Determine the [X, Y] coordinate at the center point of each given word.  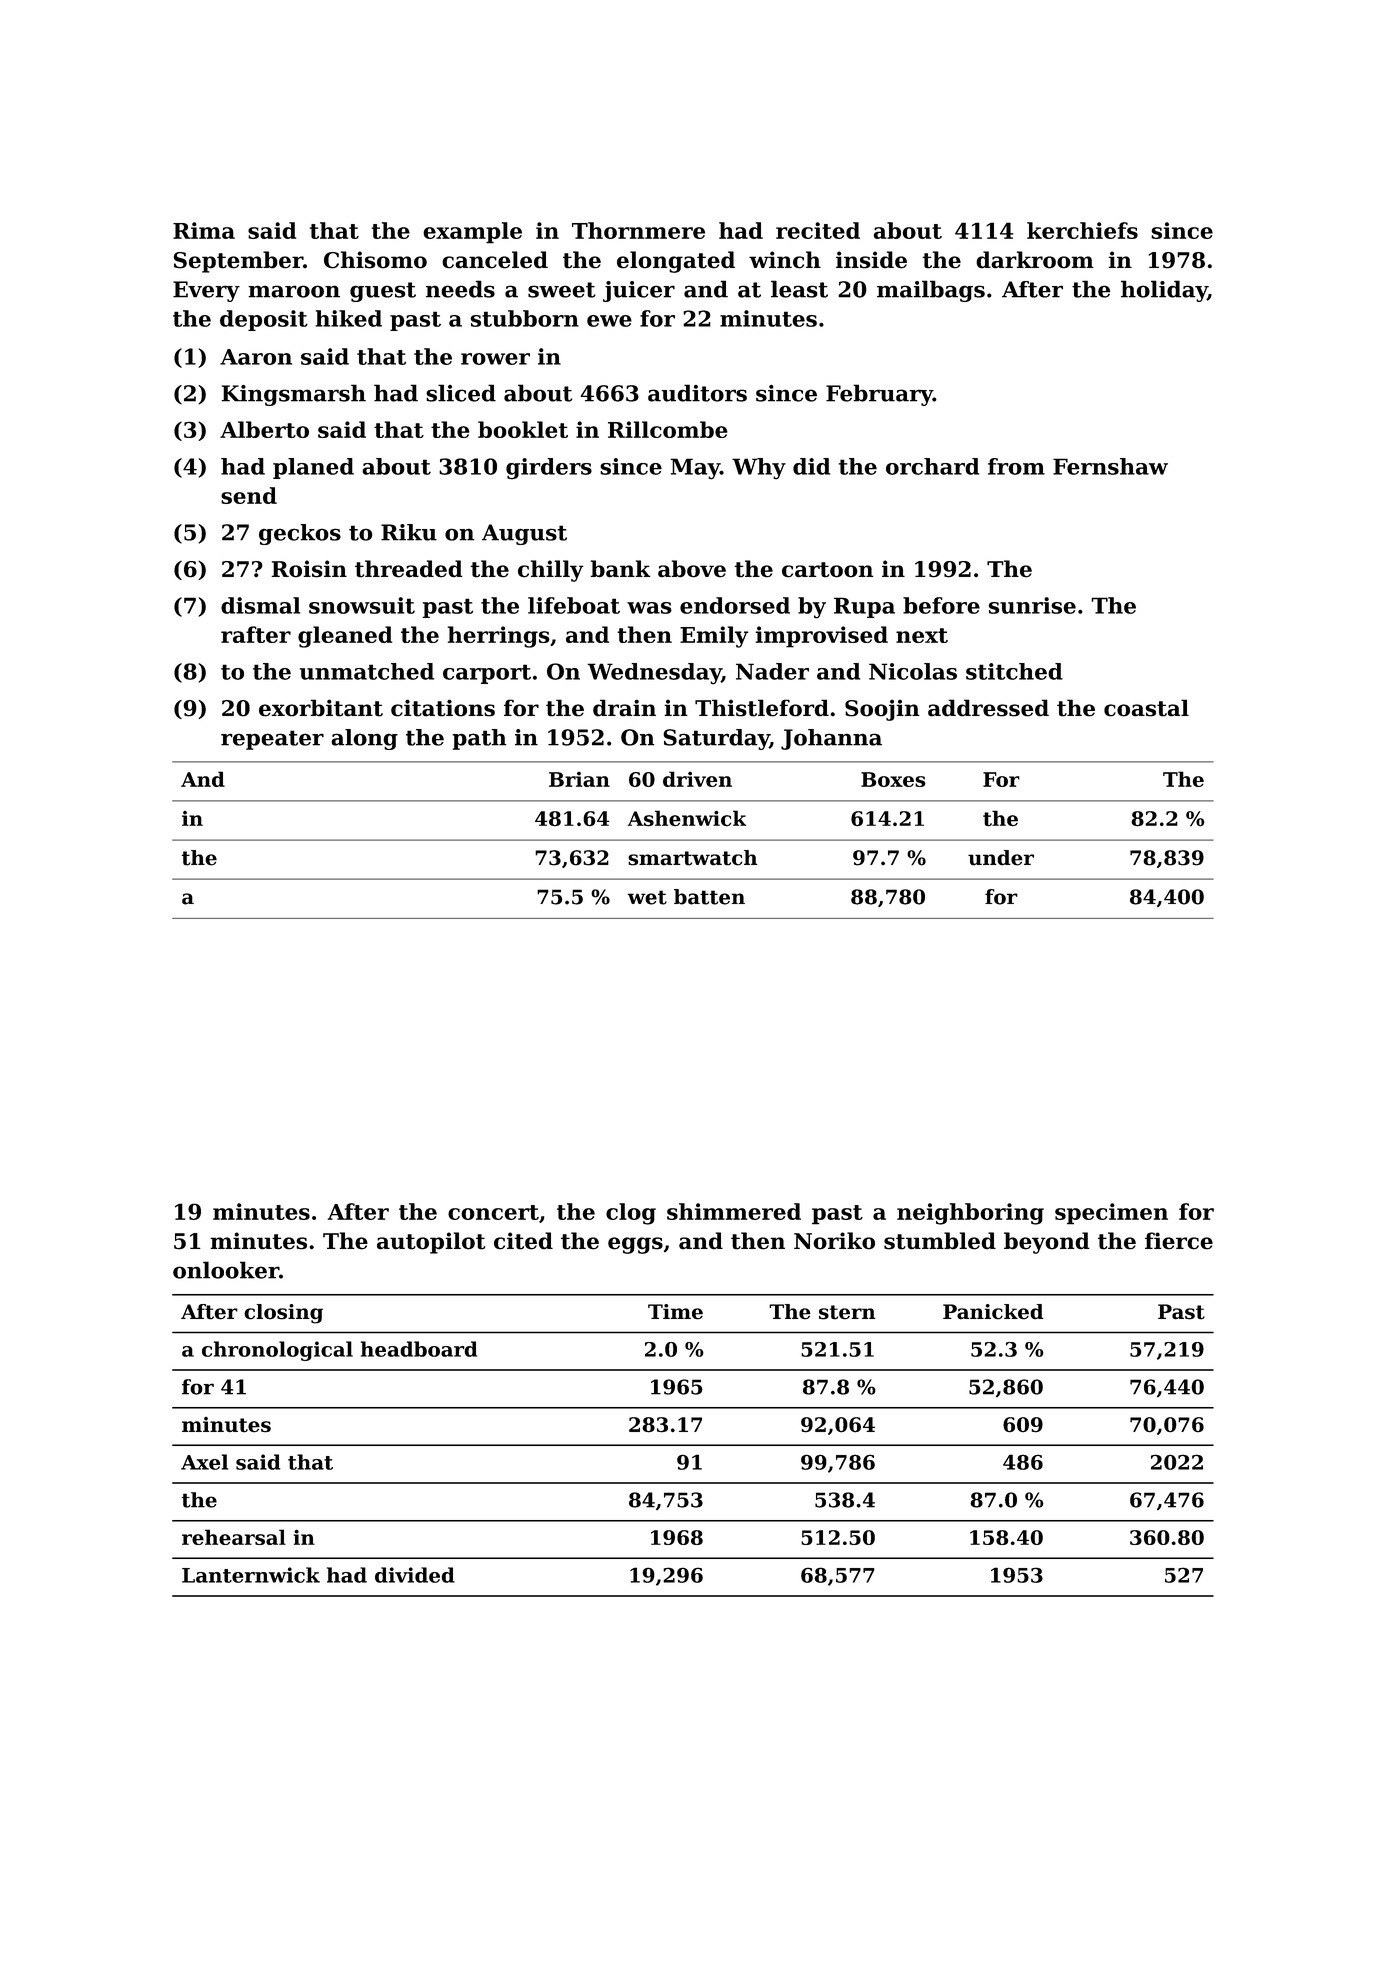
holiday [1164, 291]
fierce [1179, 1241]
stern [847, 1312]
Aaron [256, 357]
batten [709, 897]
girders [549, 469]
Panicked [993, 1312]
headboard [419, 1349]
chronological [277, 1351]
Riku [409, 532]
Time [675, 1312]
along [364, 739]
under [1001, 858]
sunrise [1032, 605]
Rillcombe [668, 429]
